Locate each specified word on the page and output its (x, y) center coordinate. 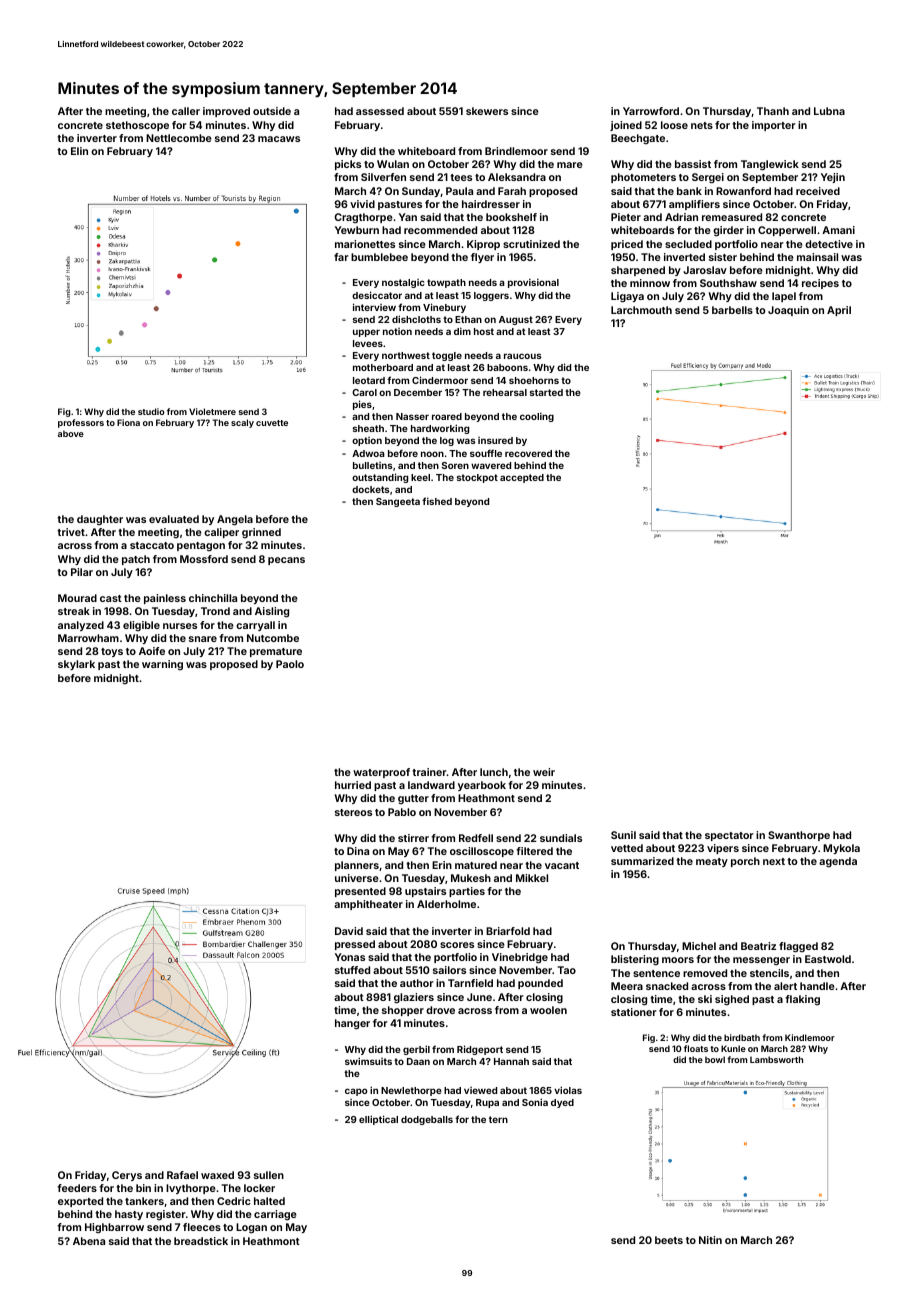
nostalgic (403, 283)
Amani (838, 230)
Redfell (476, 838)
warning (162, 665)
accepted (522, 478)
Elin (79, 151)
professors (81, 423)
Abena (89, 1241)
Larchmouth (641, 310)
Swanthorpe (799, 836)
